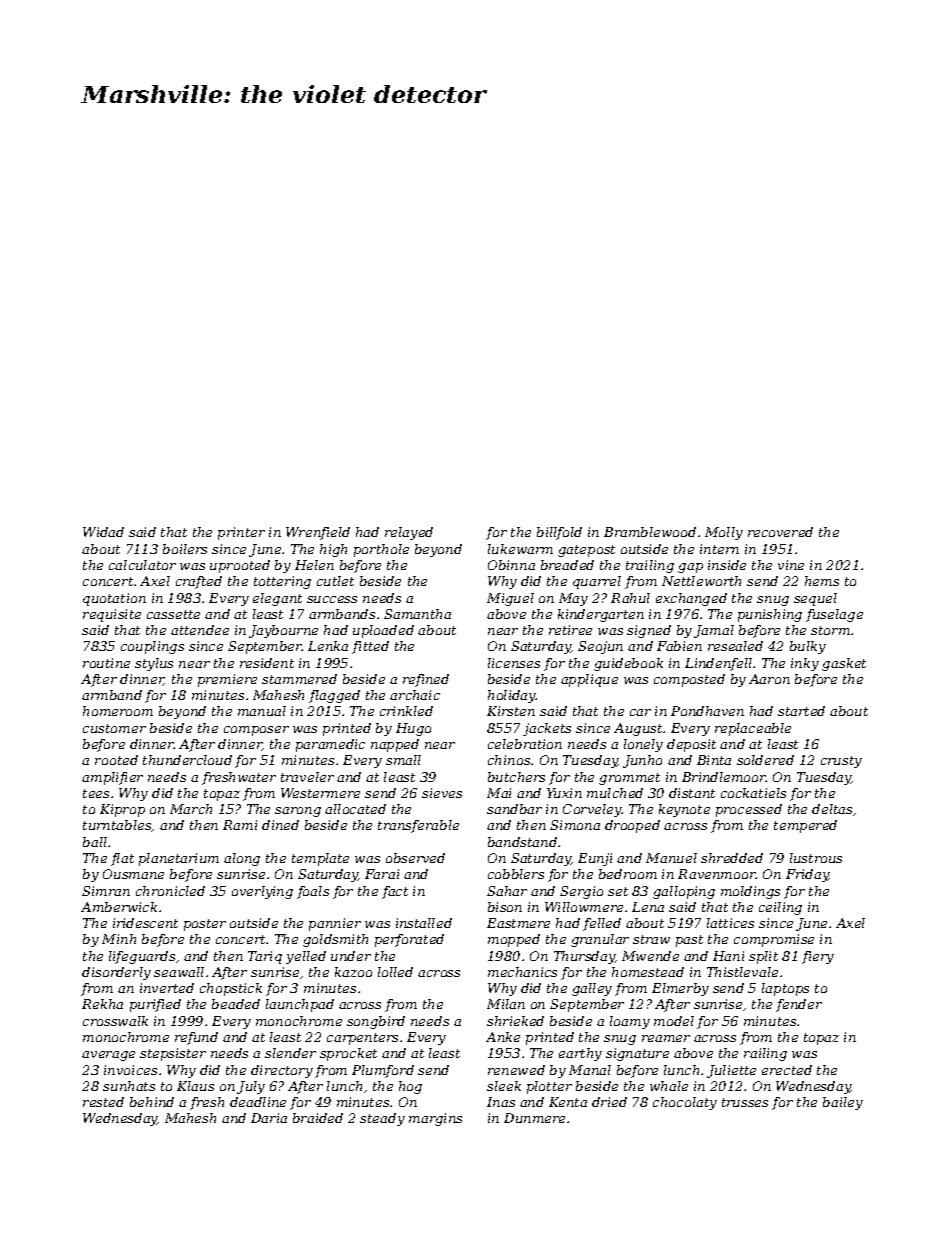 This screenshot has width=952, height=1233. Describe the element at coordinates (749, 810) in the screenshot. I see `processed` at that location.
